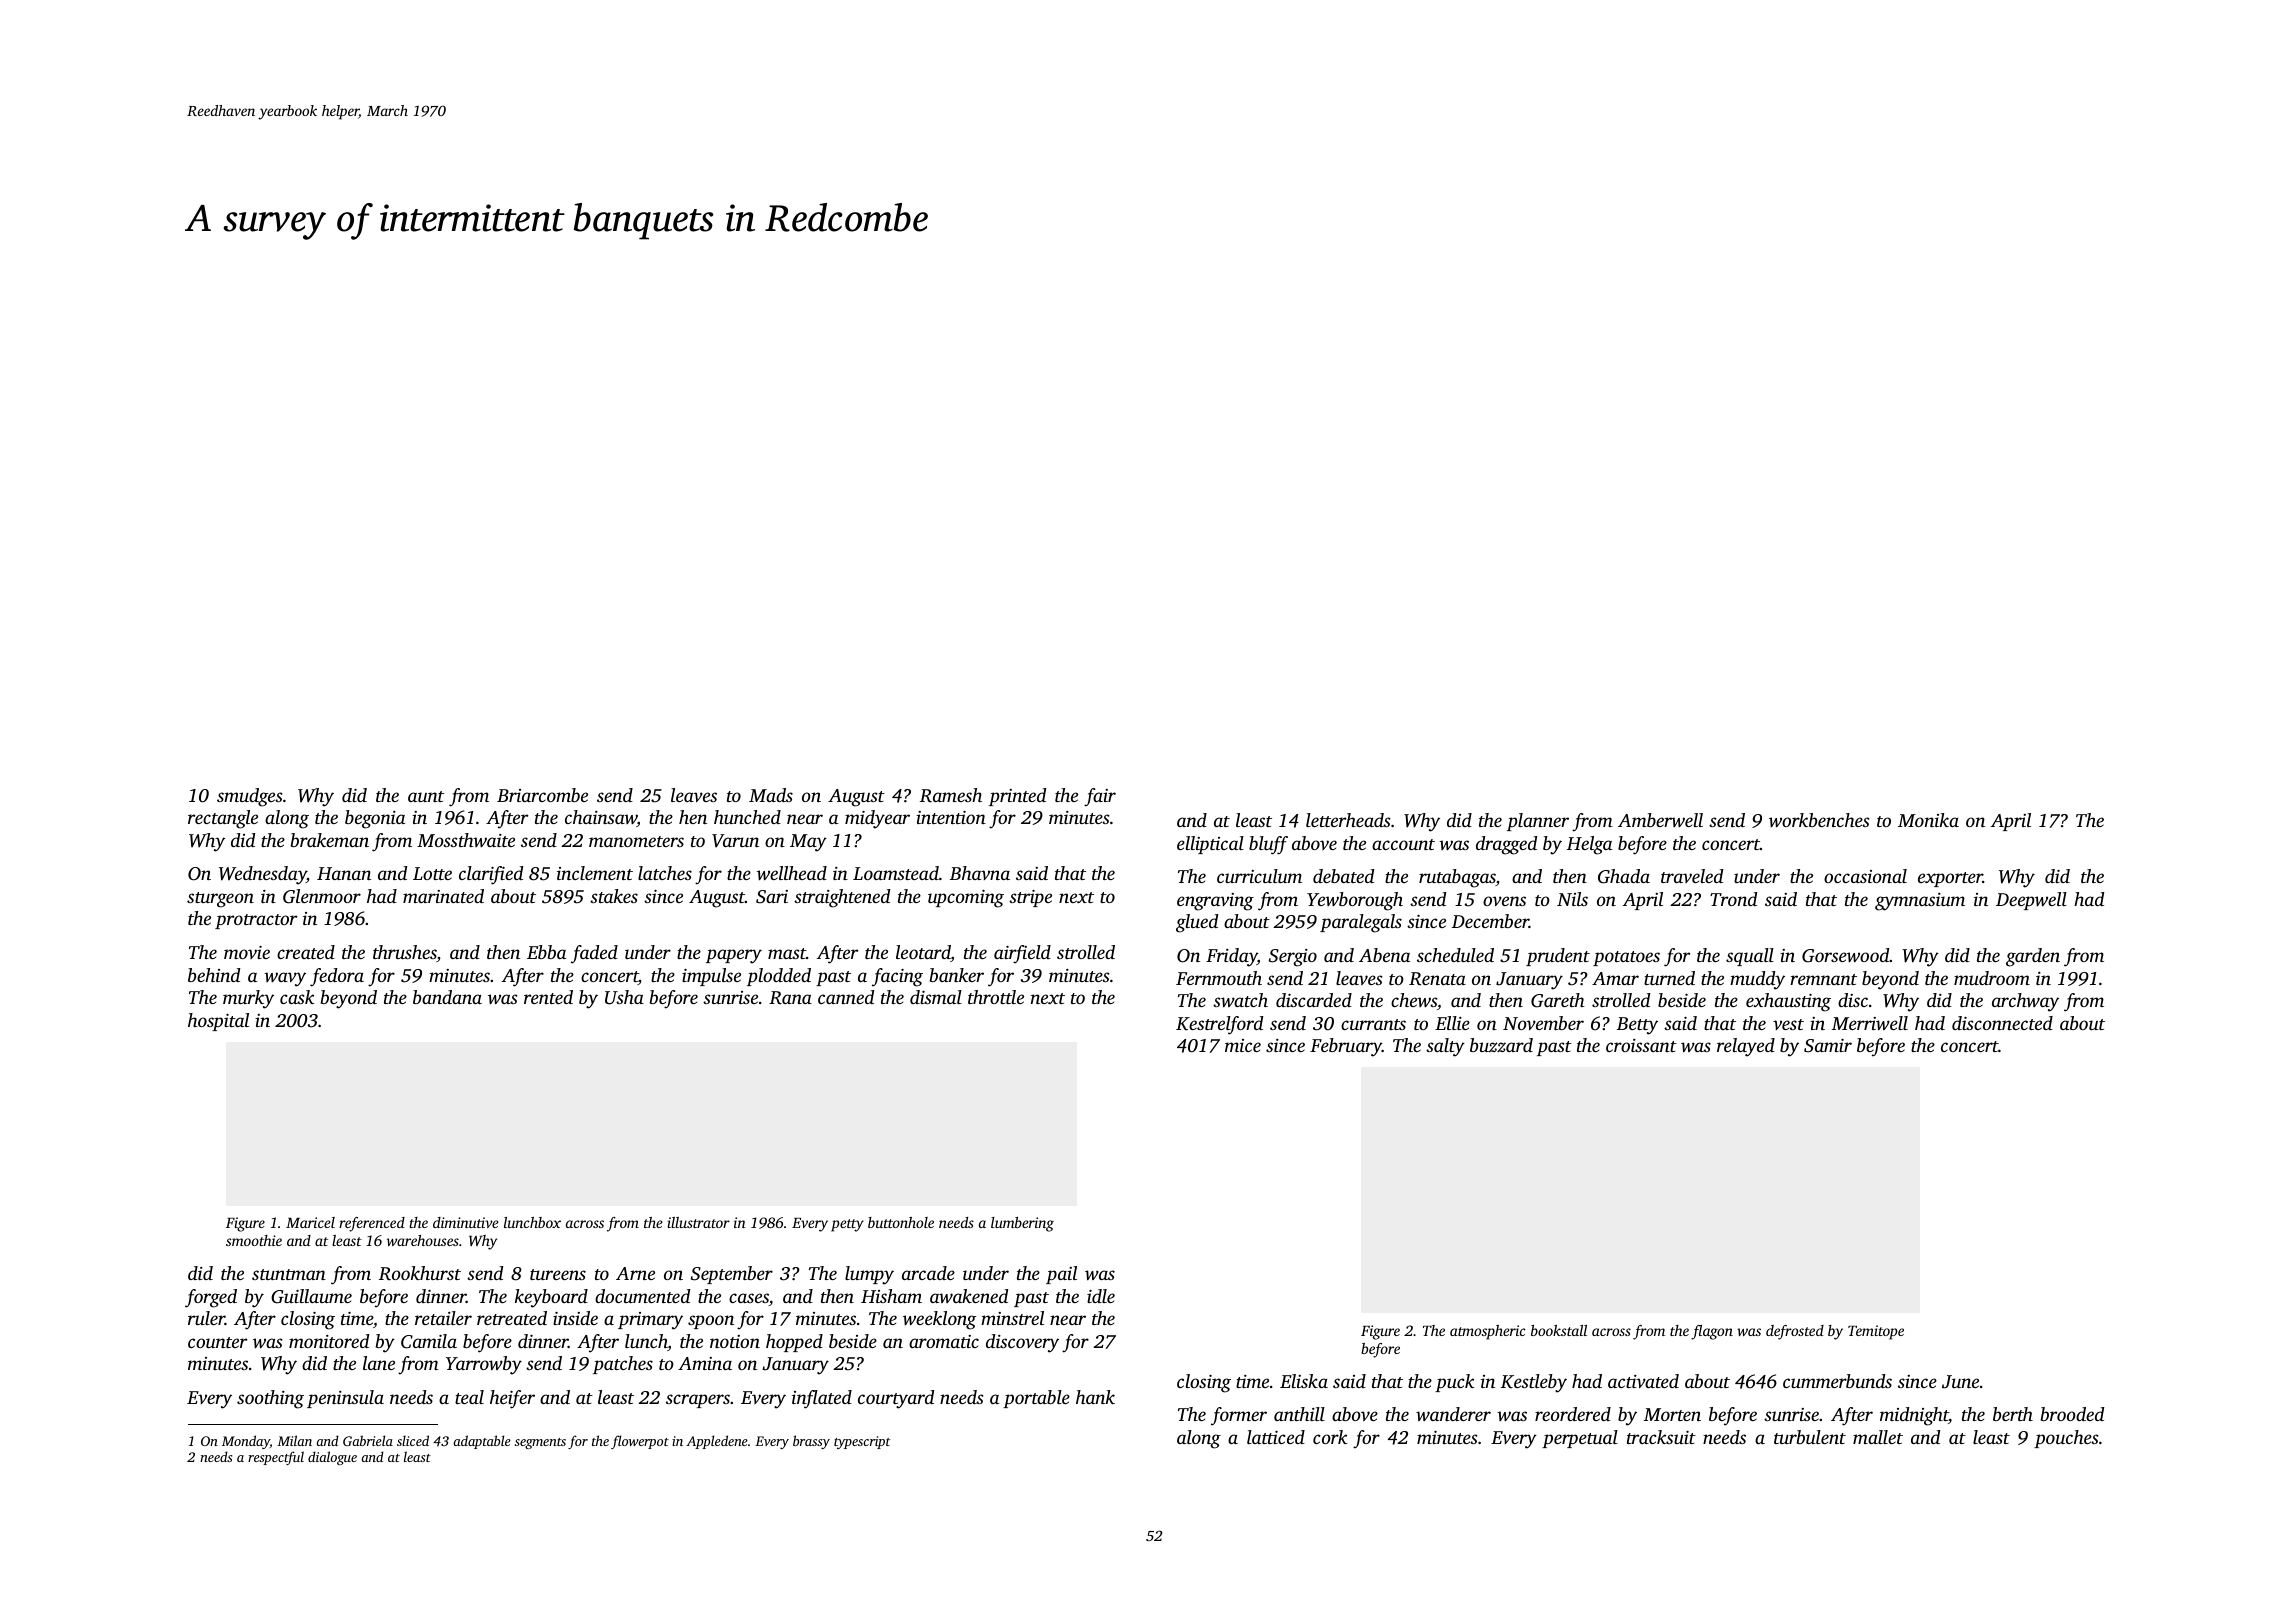  What do you see at coordinates (896, 1399) in the document?
I see `courtyard` at bounding box center [896, 1399].
